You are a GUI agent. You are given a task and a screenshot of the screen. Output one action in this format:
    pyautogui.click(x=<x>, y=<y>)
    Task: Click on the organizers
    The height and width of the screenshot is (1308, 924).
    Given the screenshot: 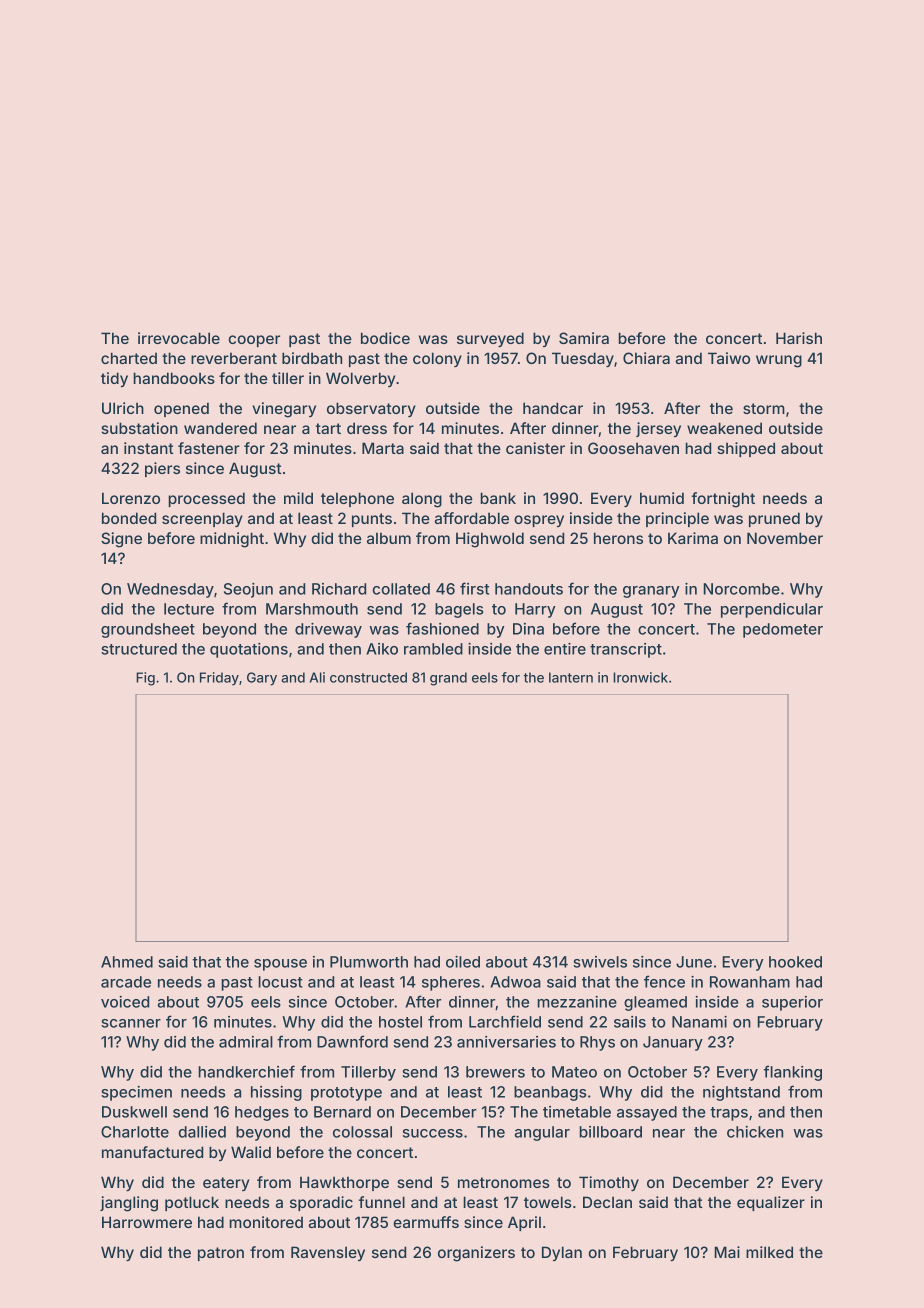 What is the action you would take?
    pyautogui.click(x=476, y=1254)
